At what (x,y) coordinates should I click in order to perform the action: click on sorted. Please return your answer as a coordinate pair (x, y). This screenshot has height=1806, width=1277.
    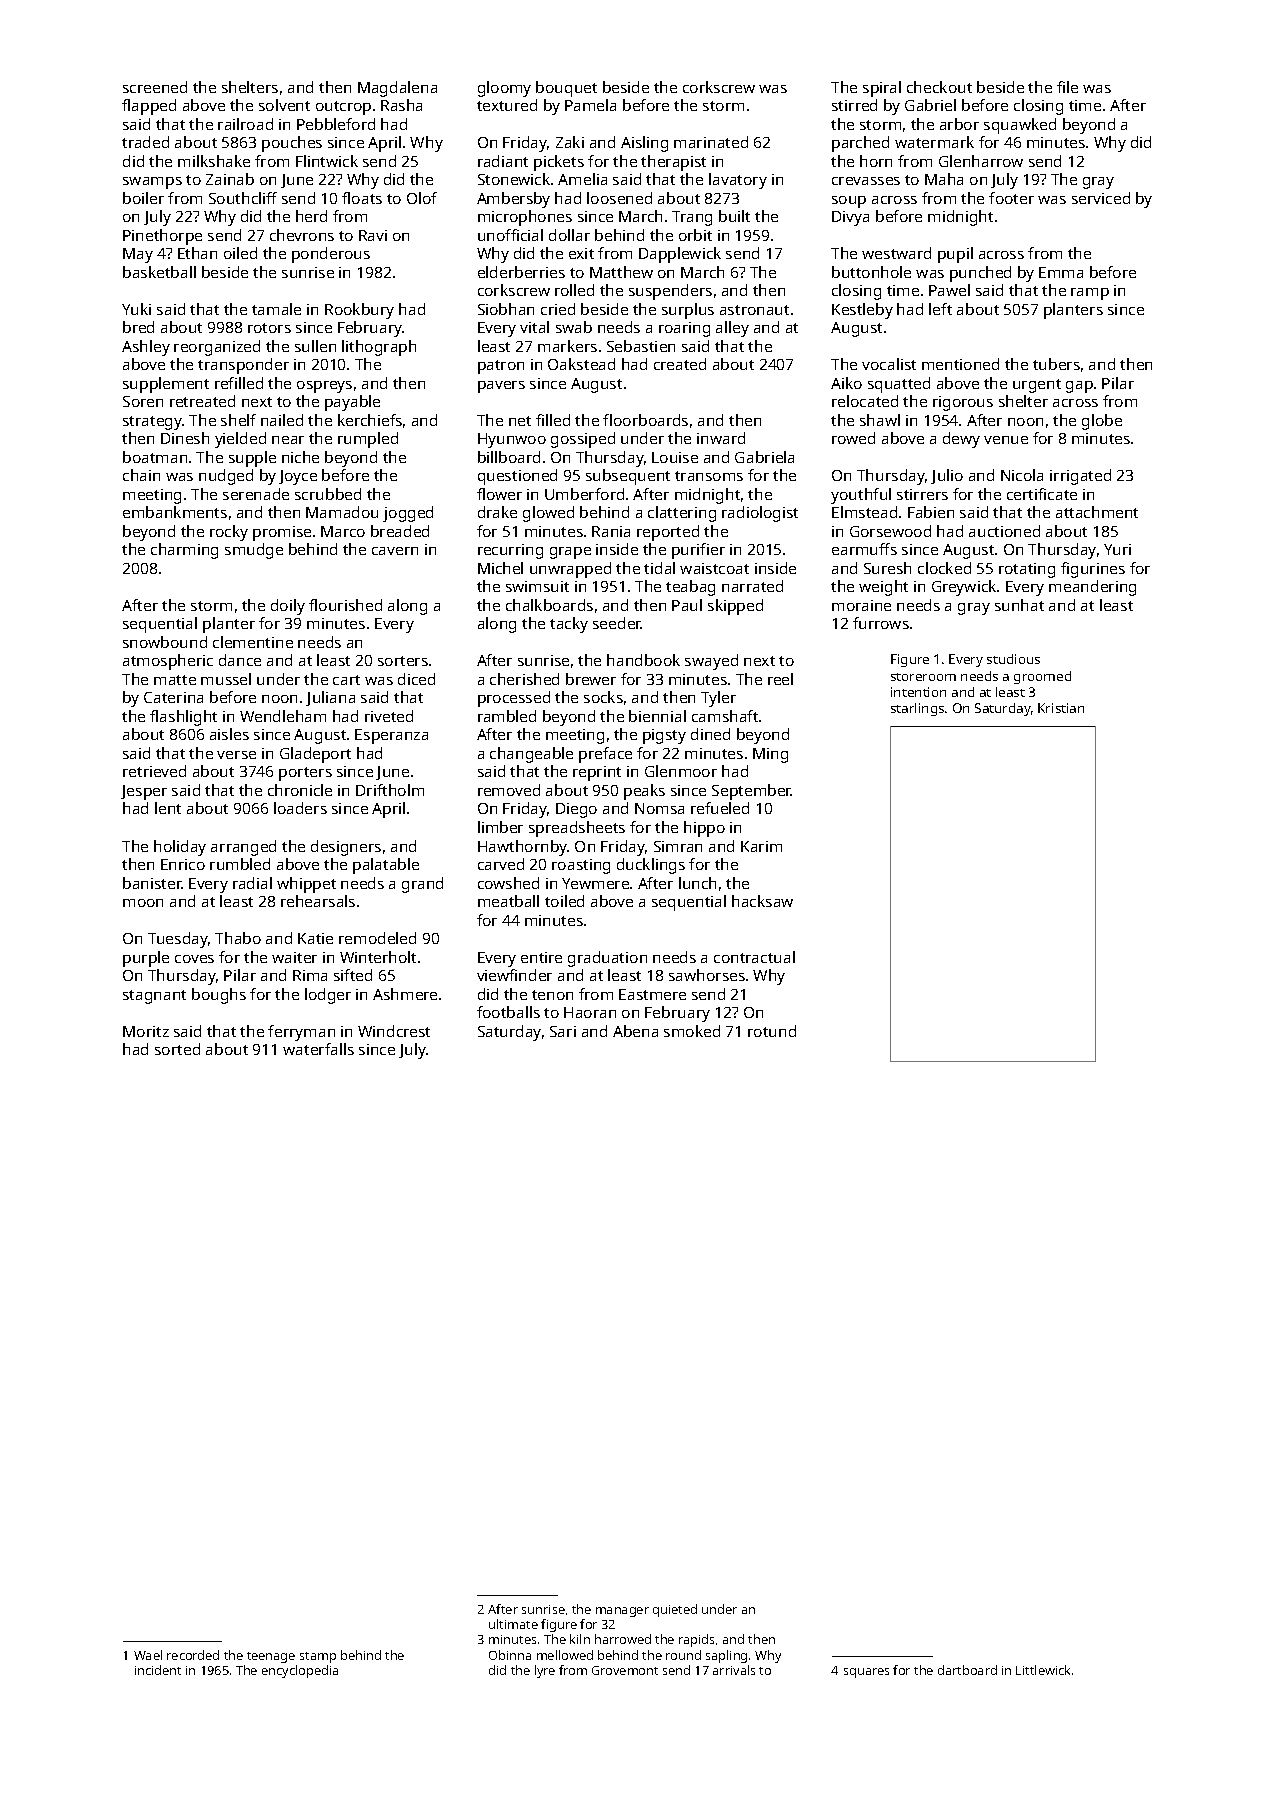
    Looking at the image, I should click on (177, 1049).
